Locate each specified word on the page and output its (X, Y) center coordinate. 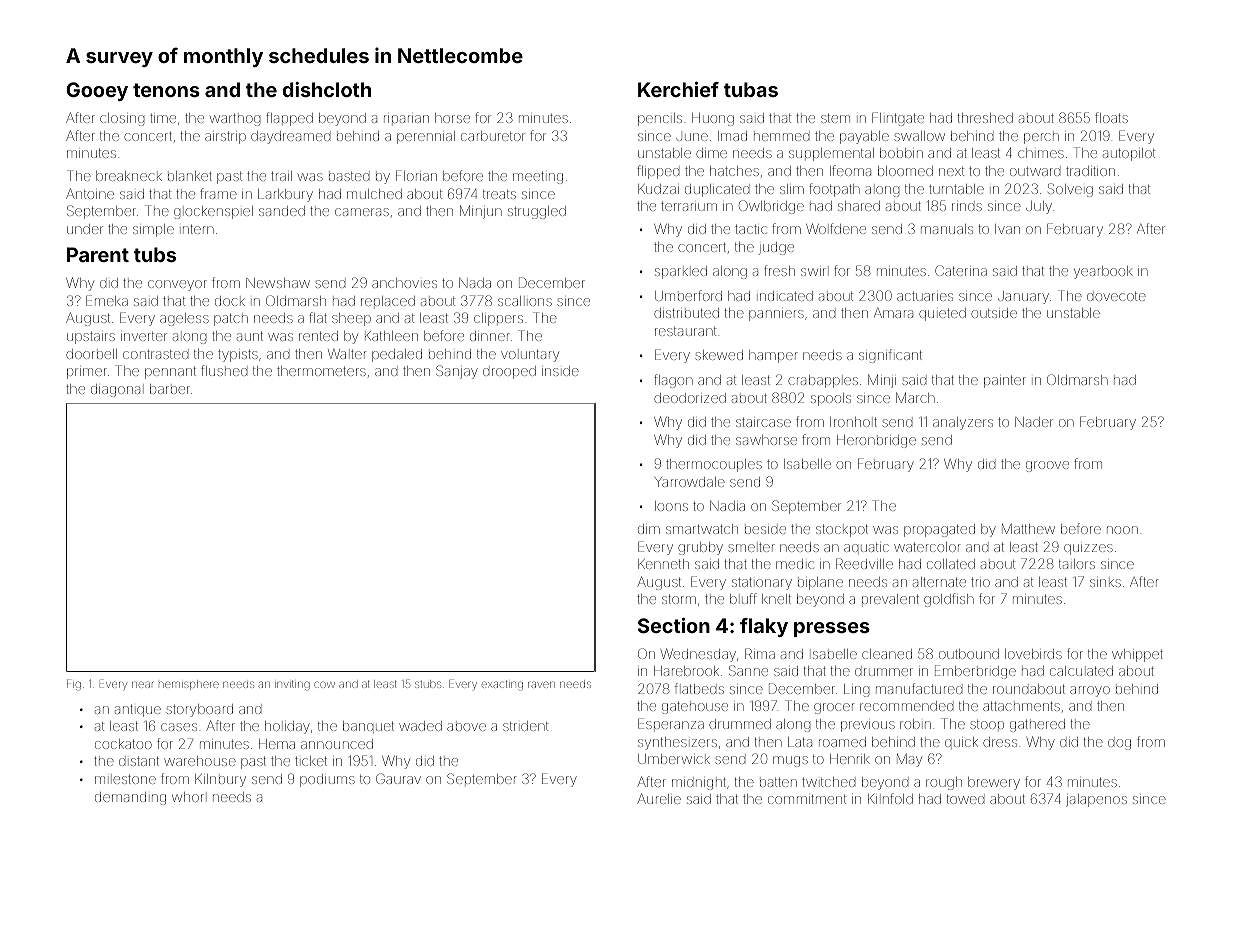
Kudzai (658, 189)
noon (1122, 530)
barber (170, 389)
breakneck (129, 176)
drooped (509, 372)
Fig (74, 685)
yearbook (1103, 272)
